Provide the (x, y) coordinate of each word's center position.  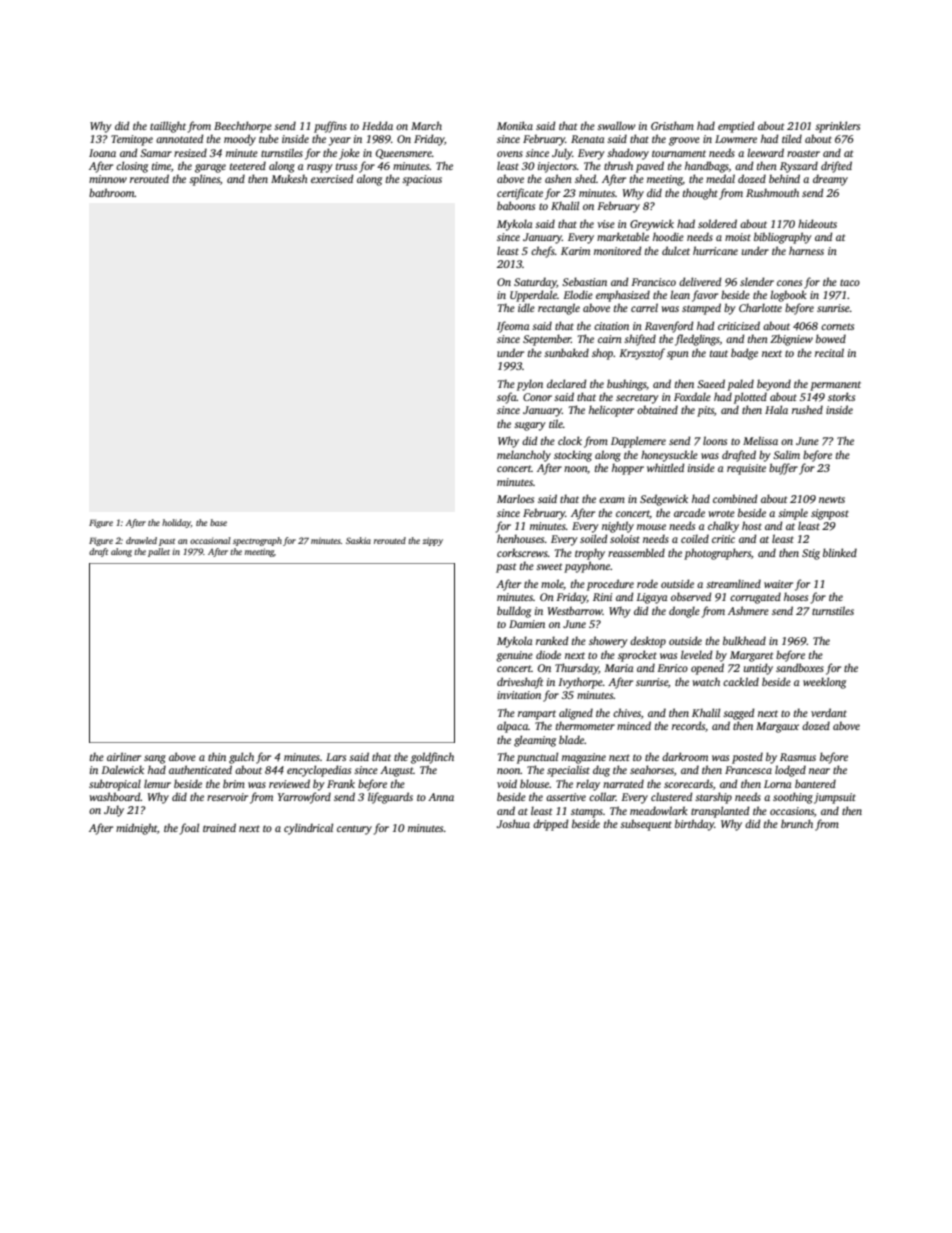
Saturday (535, 283)
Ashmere (748, 610)
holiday (176, 523)
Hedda (377, 125)
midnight (136, 829)
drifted (836, 167)
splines (204, 180)
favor (705, 296)
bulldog (514, 612)
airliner (124, 756)
